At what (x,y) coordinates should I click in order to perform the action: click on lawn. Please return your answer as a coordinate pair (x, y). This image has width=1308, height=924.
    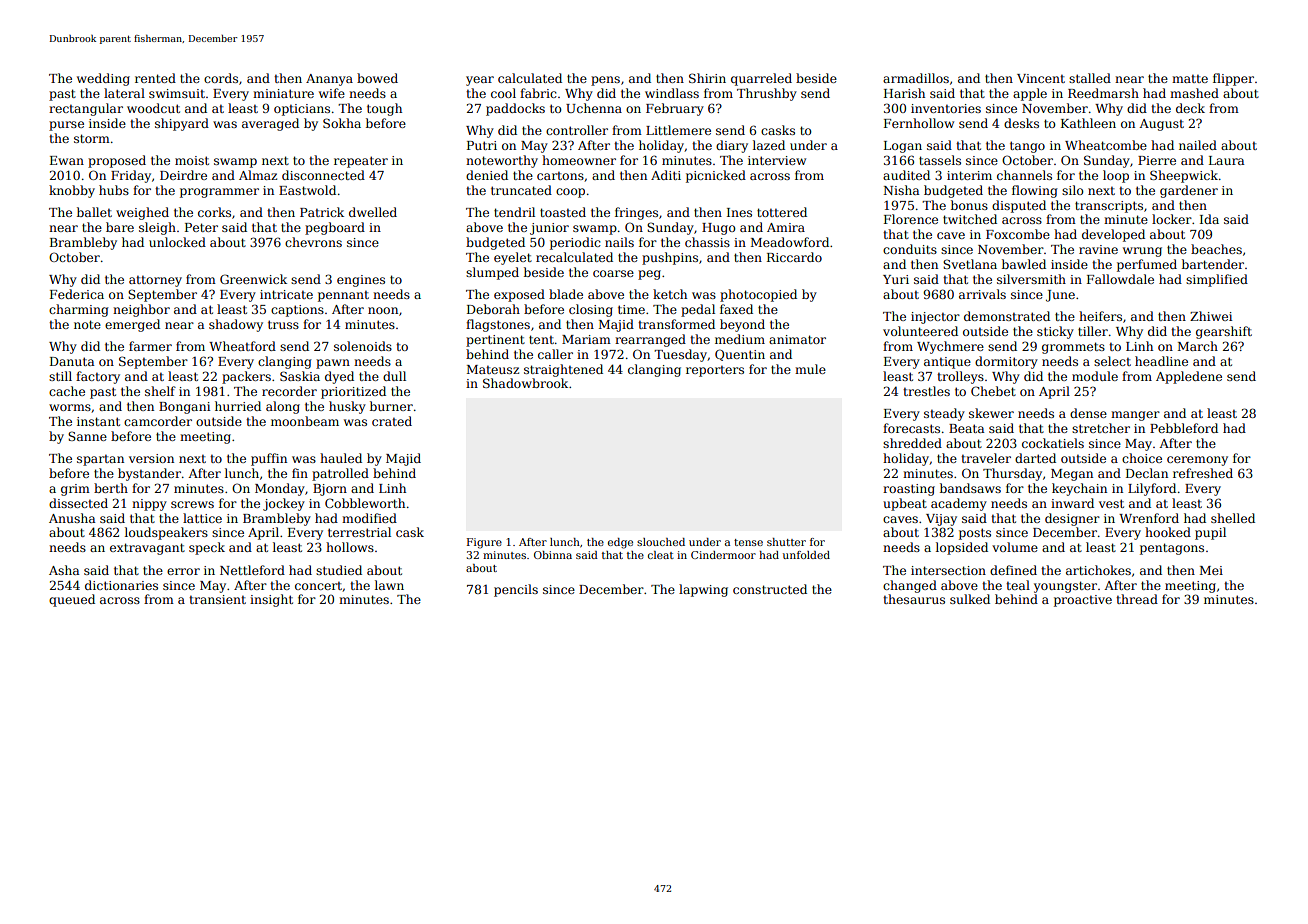
    Looking at the image, I should click on (389, 585).
